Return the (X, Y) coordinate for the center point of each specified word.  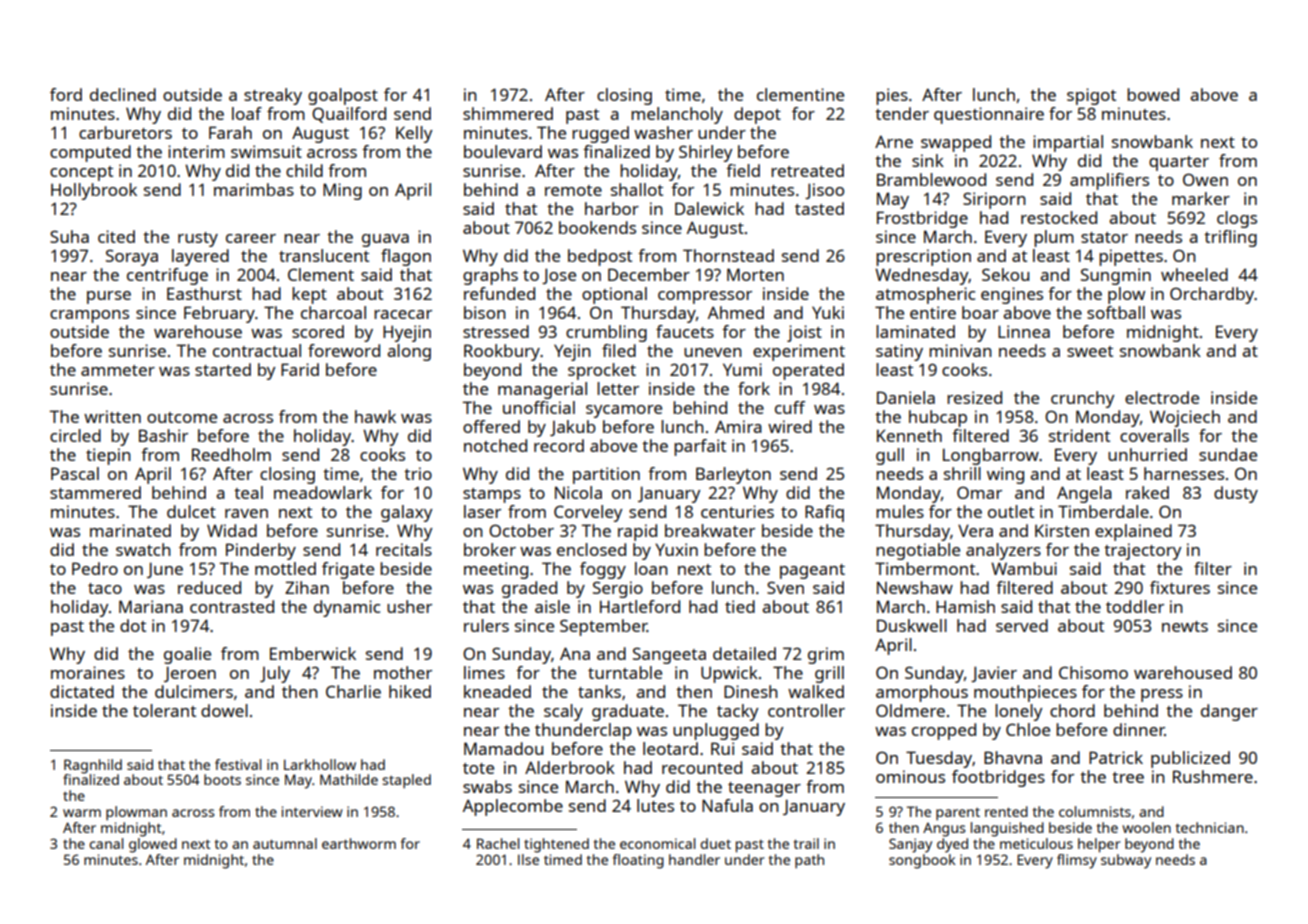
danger (1229, 712)
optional (614, 295)
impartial (1068, 143)
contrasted (232, 606)
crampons (89, 316)
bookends (597, 227)
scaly (563, 712)
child (304, 170)
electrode (1162, 397)
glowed (153, 845)
